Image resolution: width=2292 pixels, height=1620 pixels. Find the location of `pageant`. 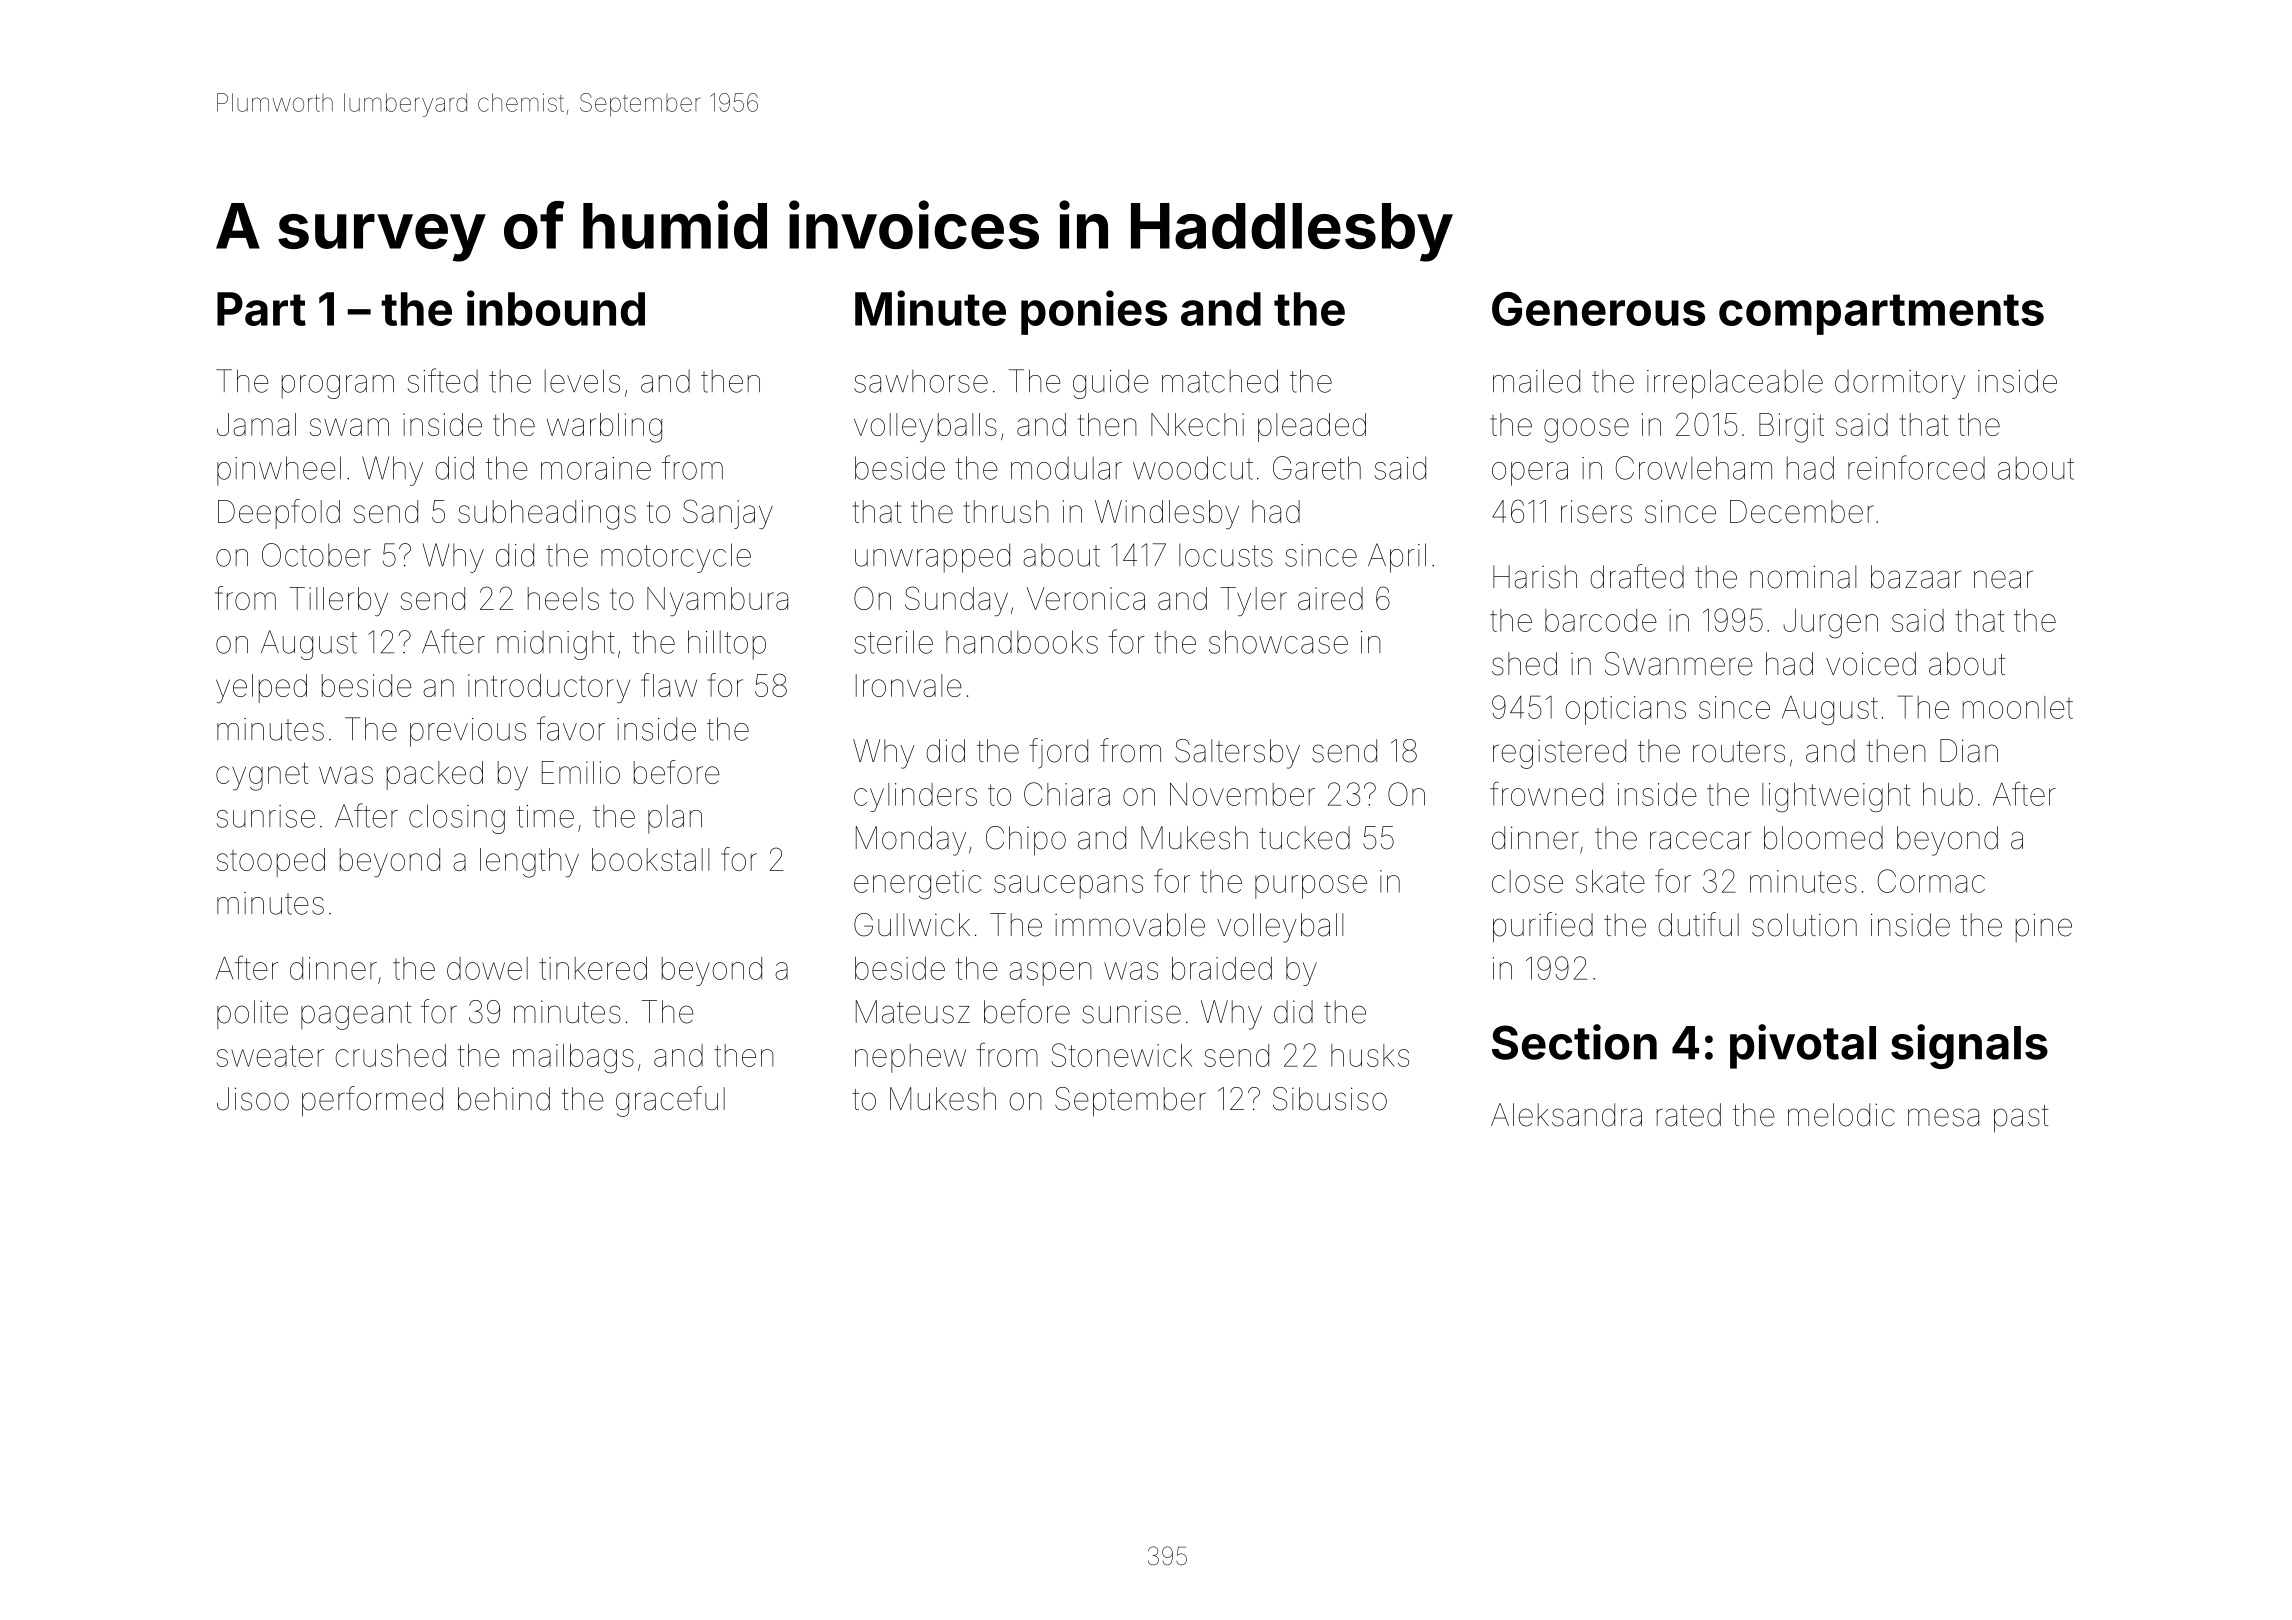

pageant is located at coordinates (356, 1016).
